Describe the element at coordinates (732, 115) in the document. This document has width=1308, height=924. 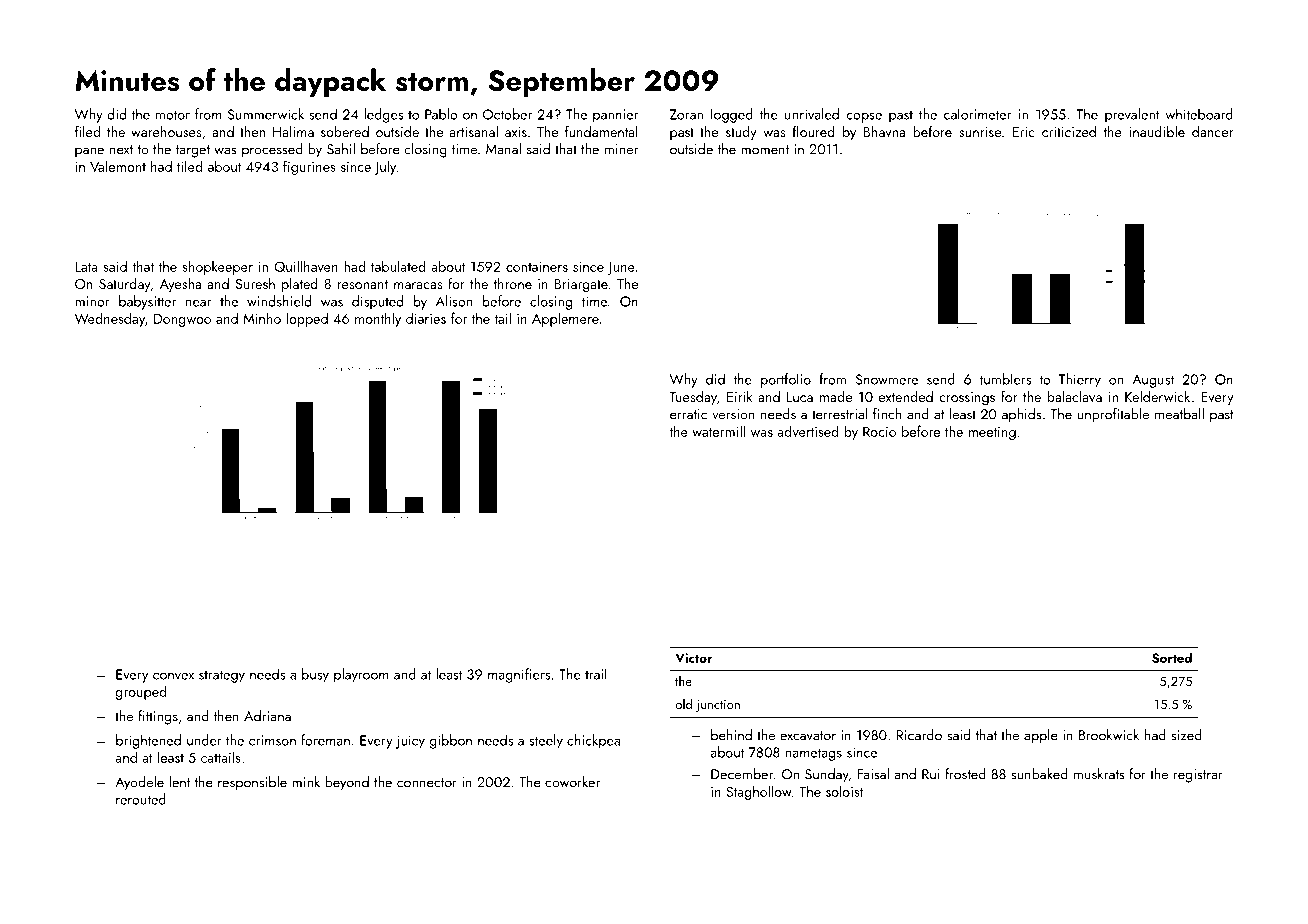
I see `logged` at that location.
